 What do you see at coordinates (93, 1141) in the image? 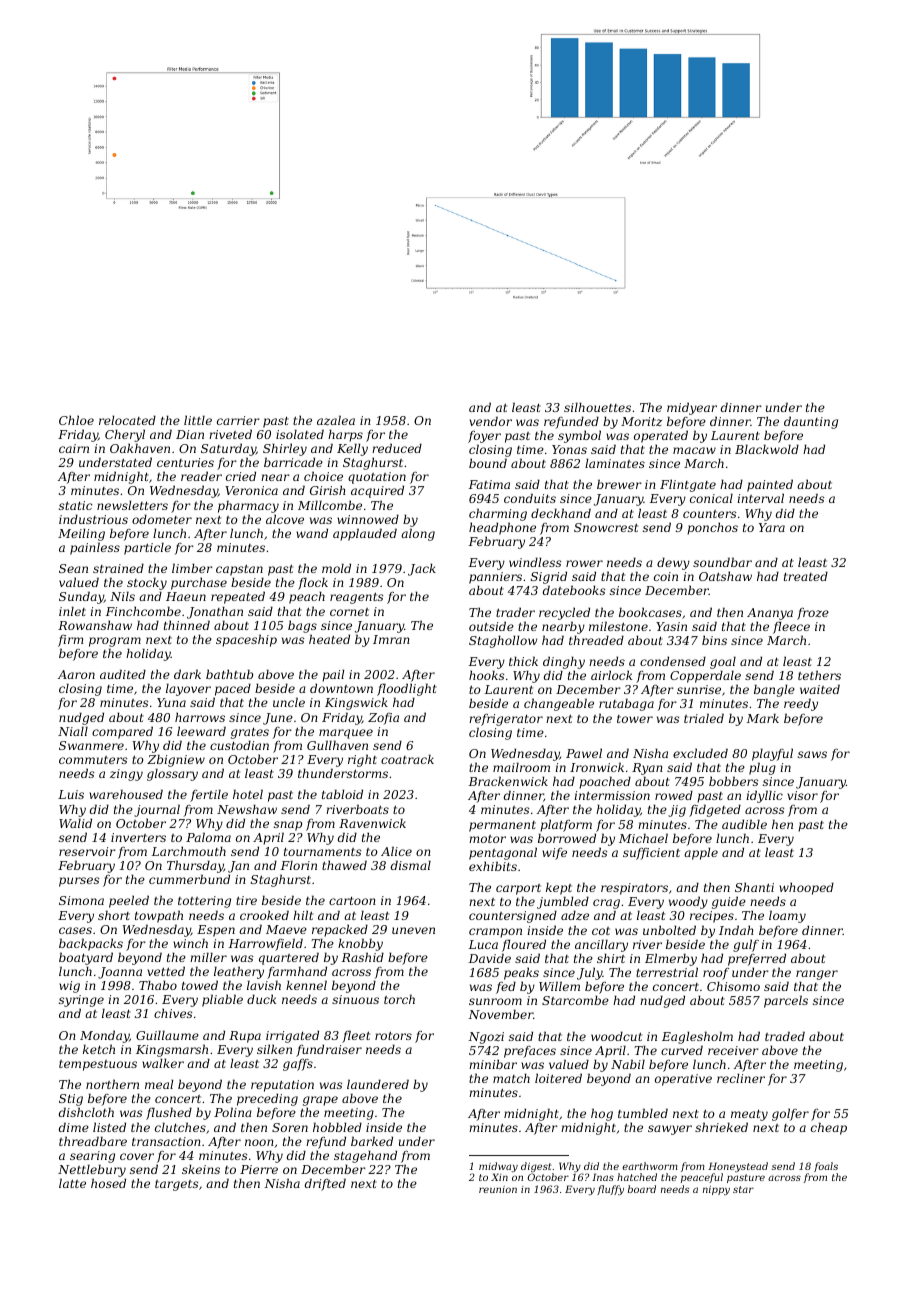
I see `threadbare` at bounding box center [93, 1141].
